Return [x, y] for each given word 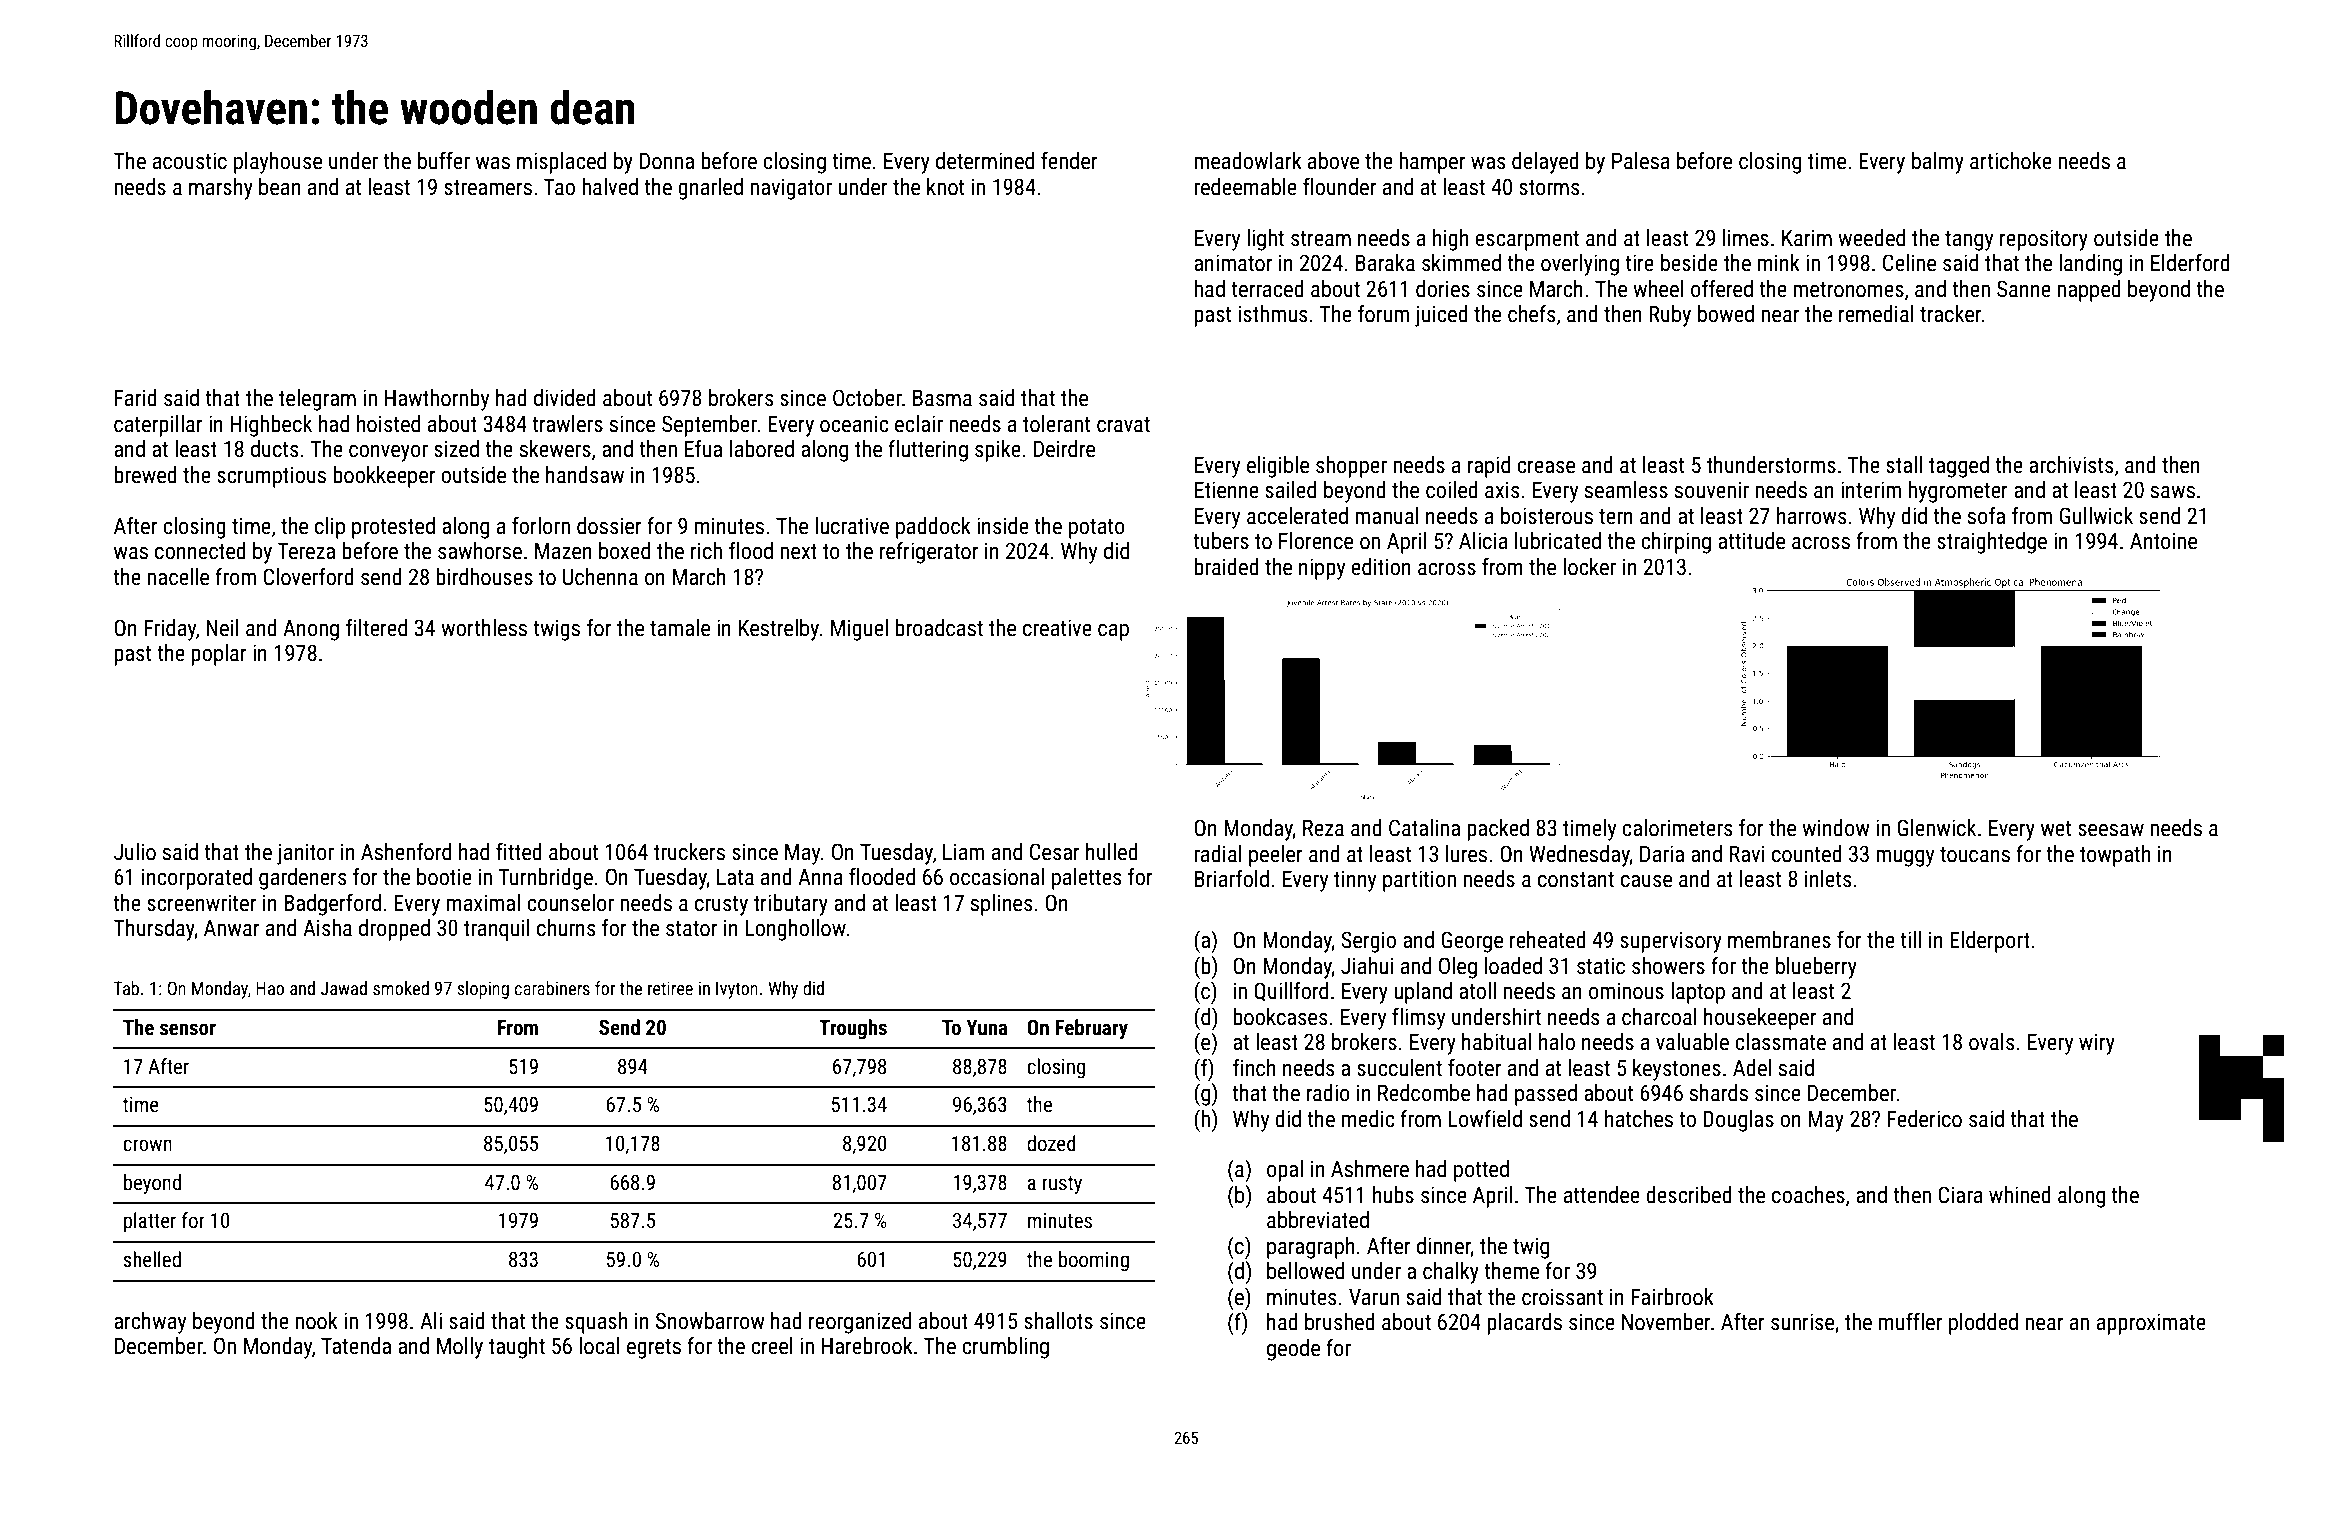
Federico [1924, 1119]
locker [1589, 567]
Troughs [853, 1029]
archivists [2071, 465]
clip [330, 528]
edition [1380, 567]
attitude [1751, 541]
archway [150, 1323]
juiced [1441, 316]
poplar [219, 655]
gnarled [710, 189]
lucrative [852, 526]
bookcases [1280, 1017]
